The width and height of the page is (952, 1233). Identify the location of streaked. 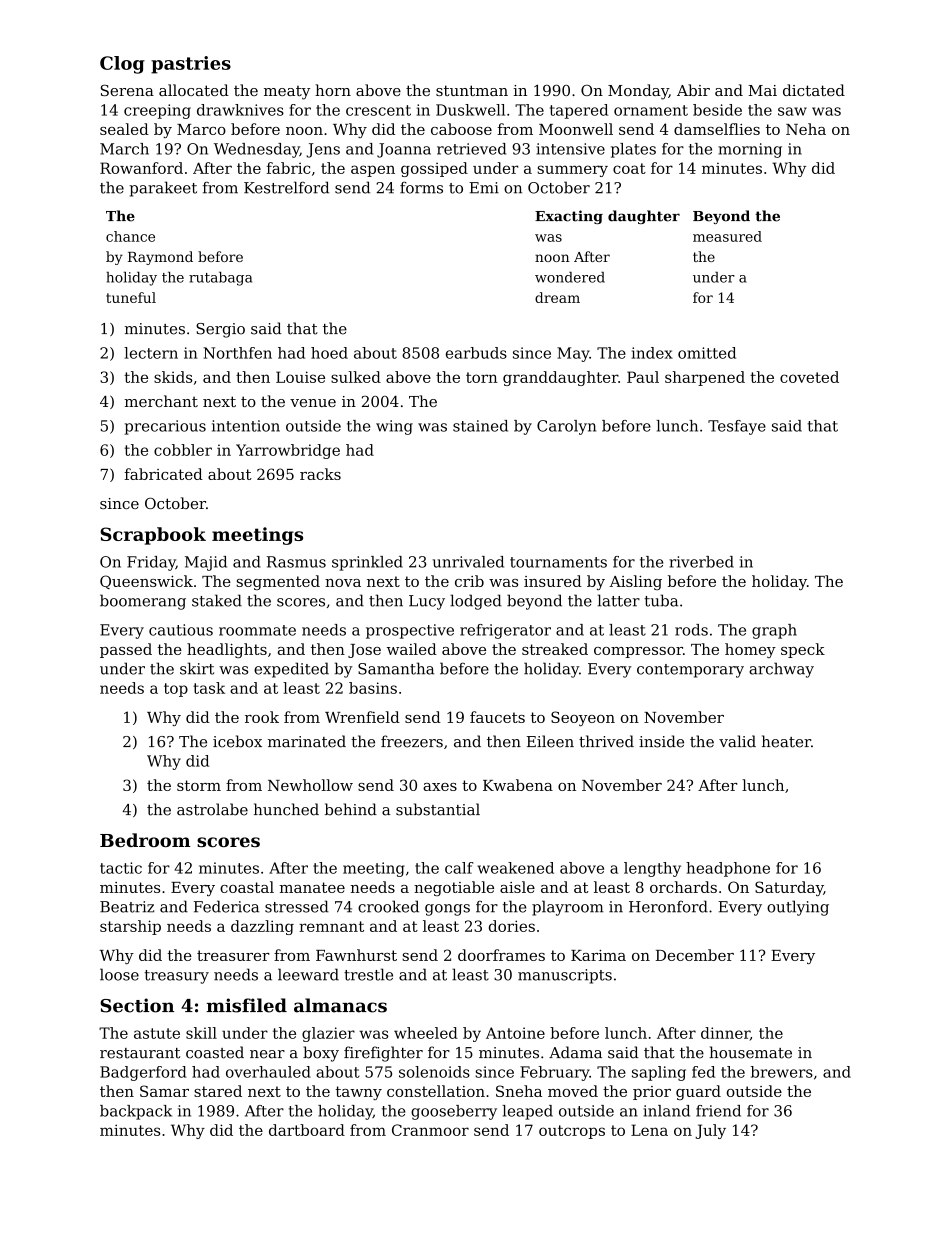
(555, 649).
